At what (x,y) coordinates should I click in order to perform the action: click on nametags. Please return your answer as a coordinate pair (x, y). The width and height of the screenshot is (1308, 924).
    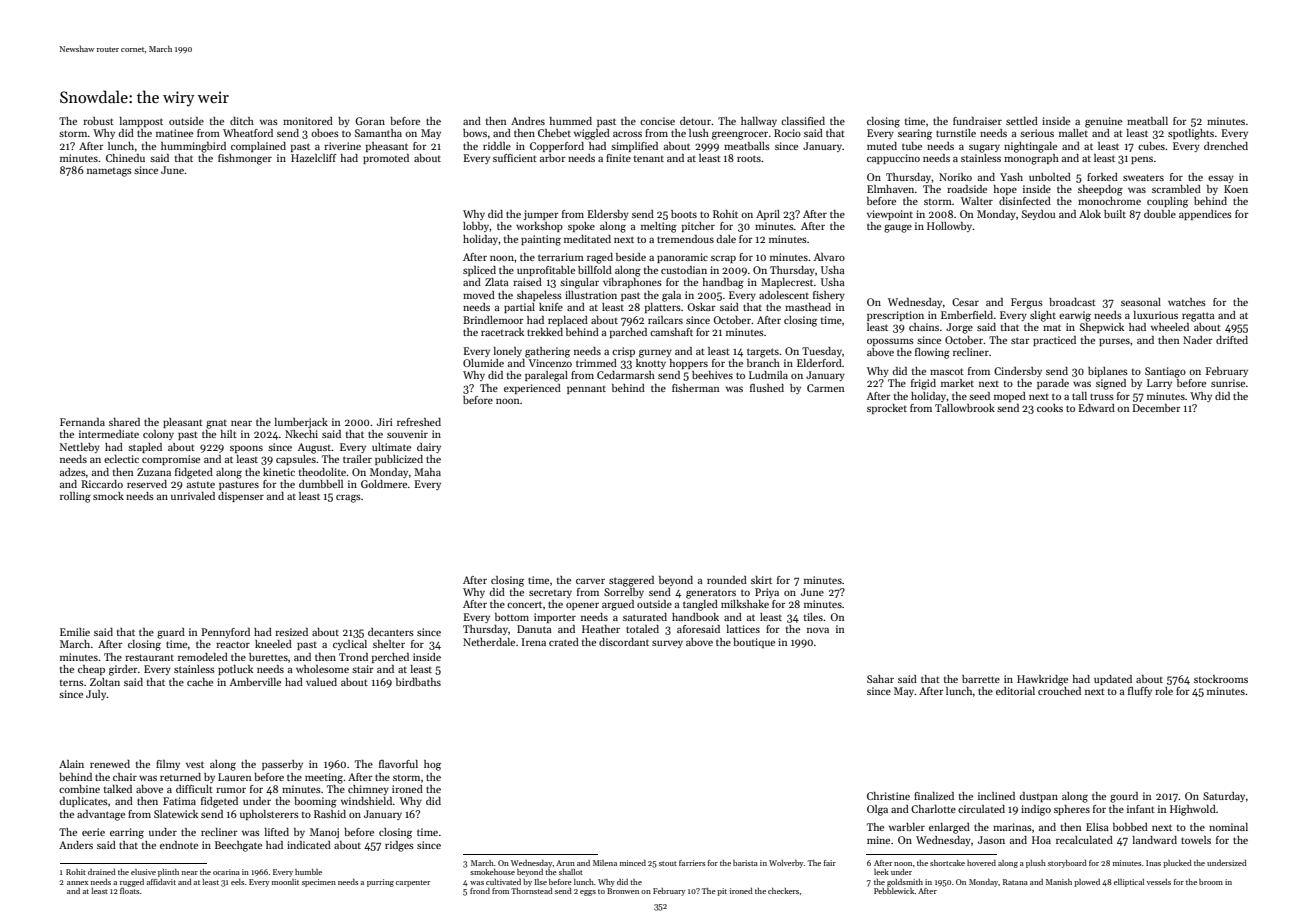
    Looking at the image, I should click on (109, 172).
